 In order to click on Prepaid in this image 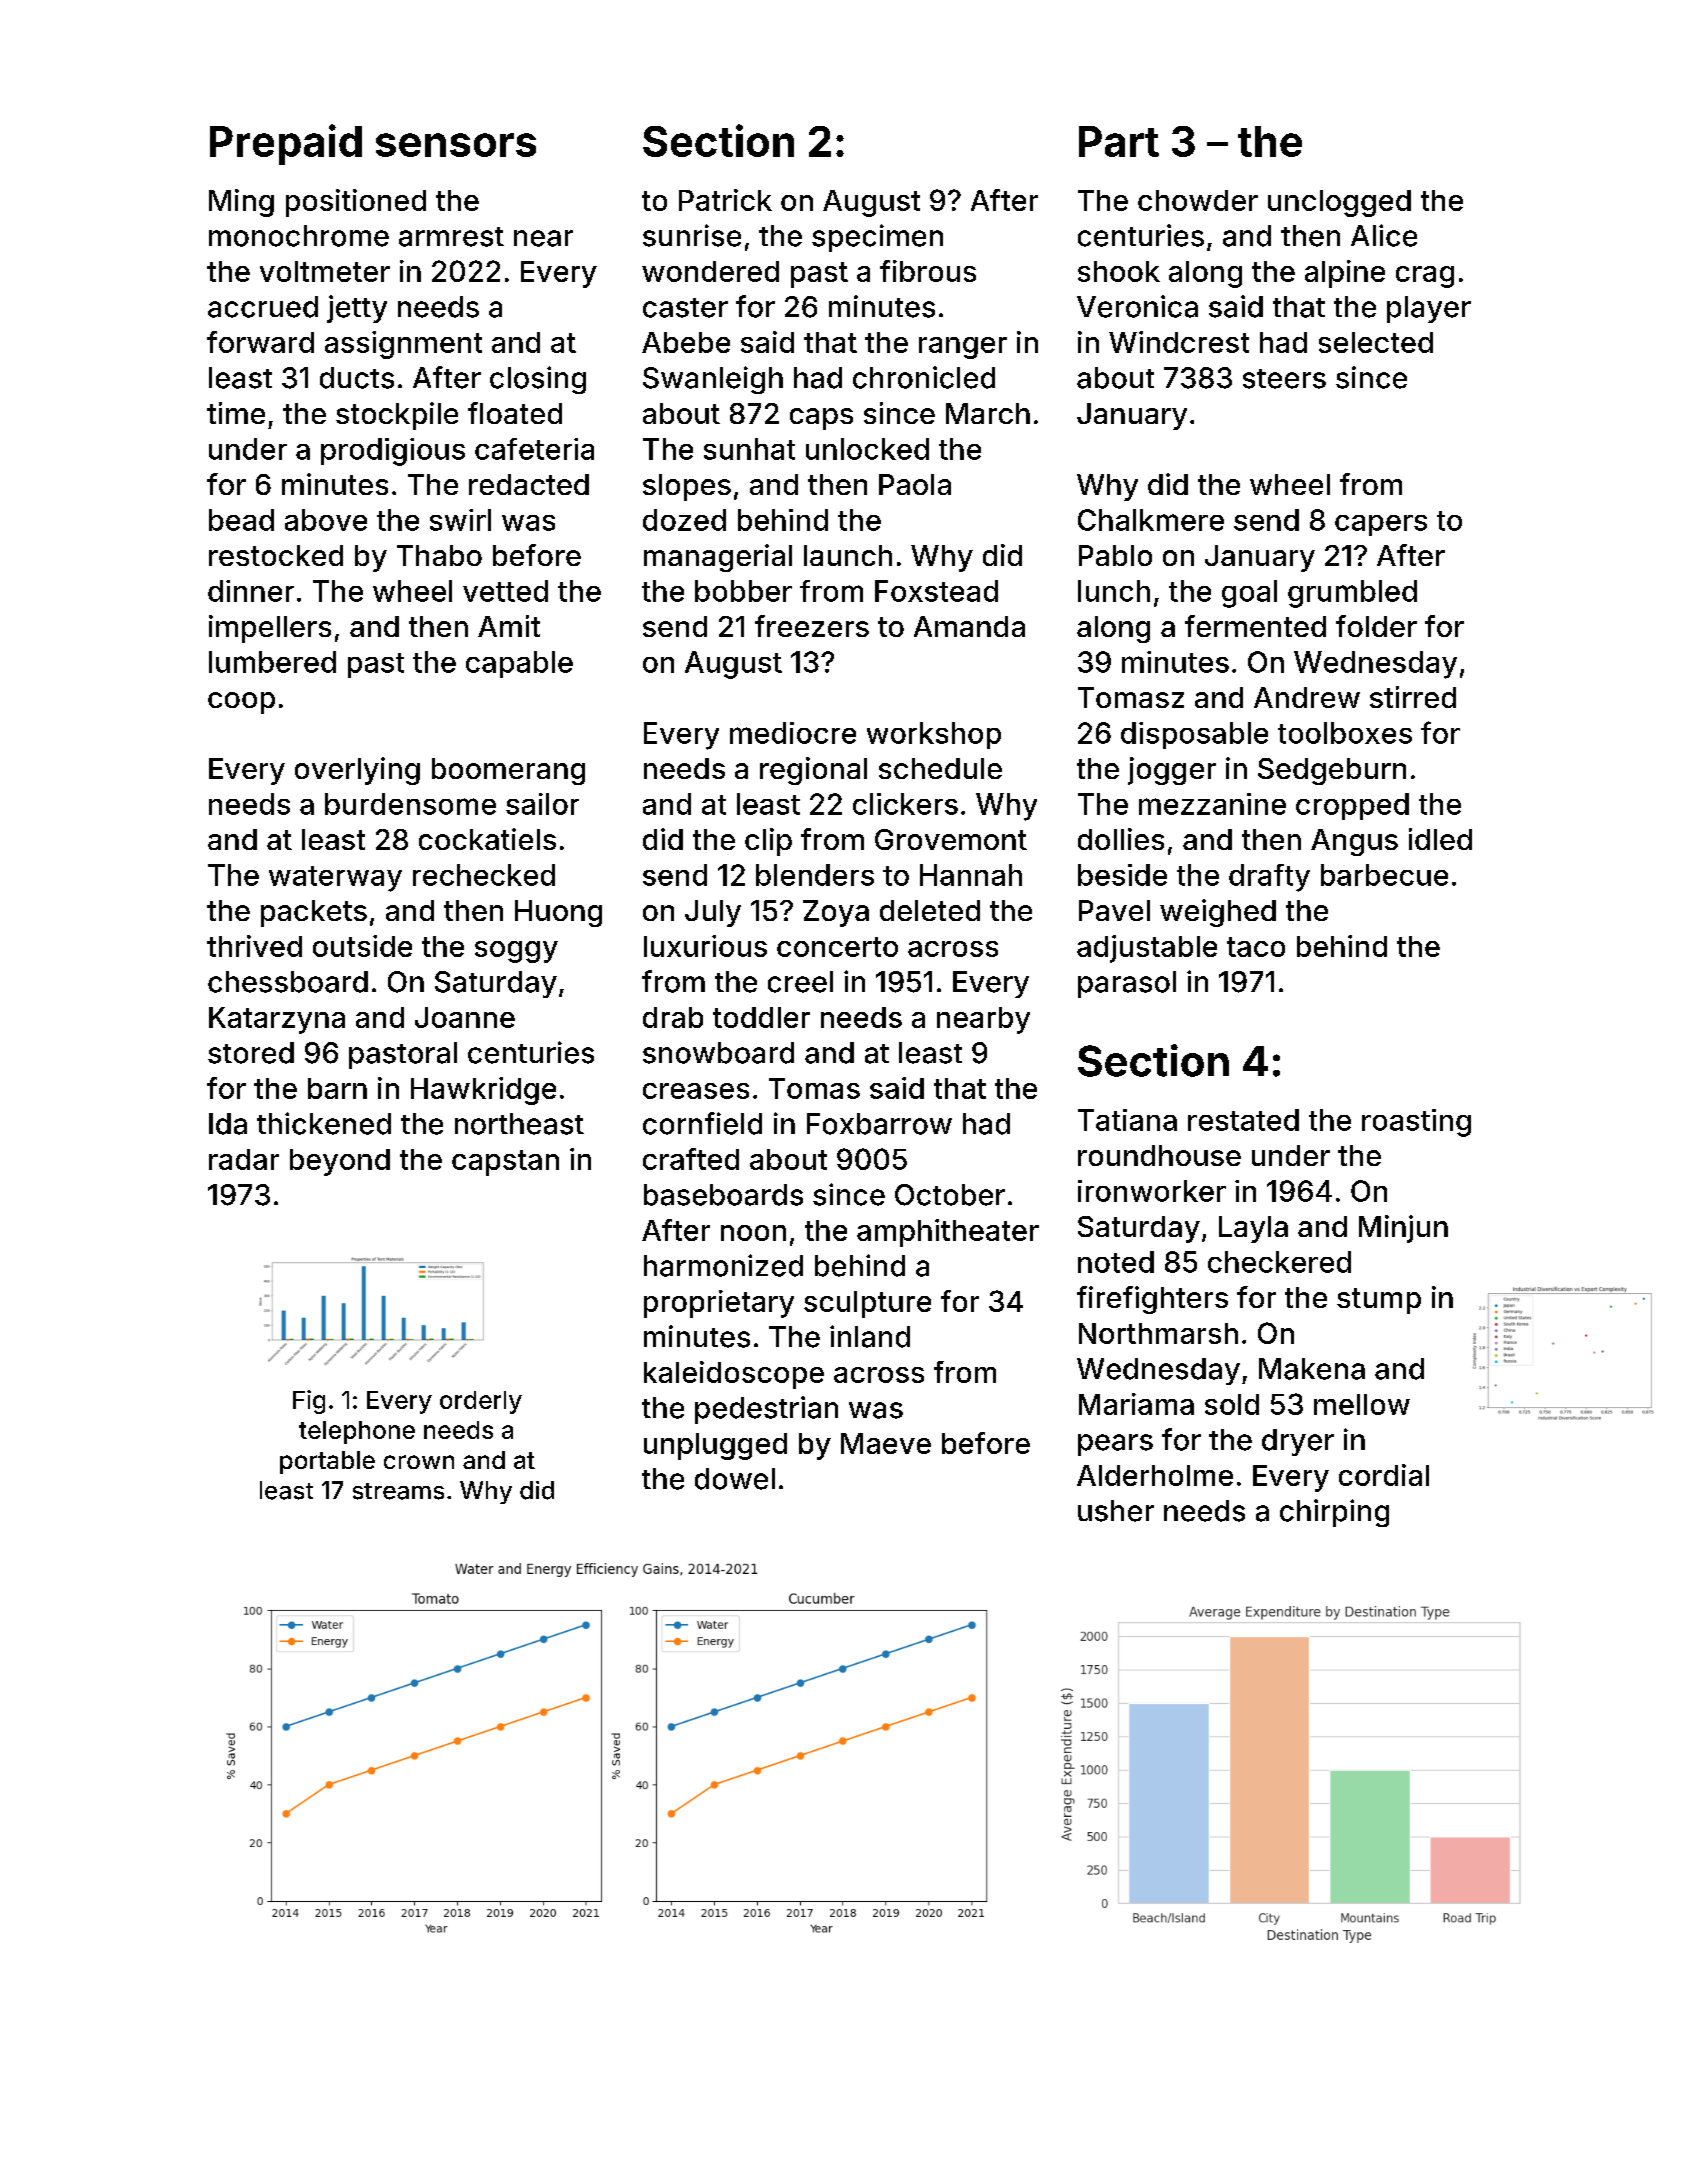, I will do `click(286, 144)`.
